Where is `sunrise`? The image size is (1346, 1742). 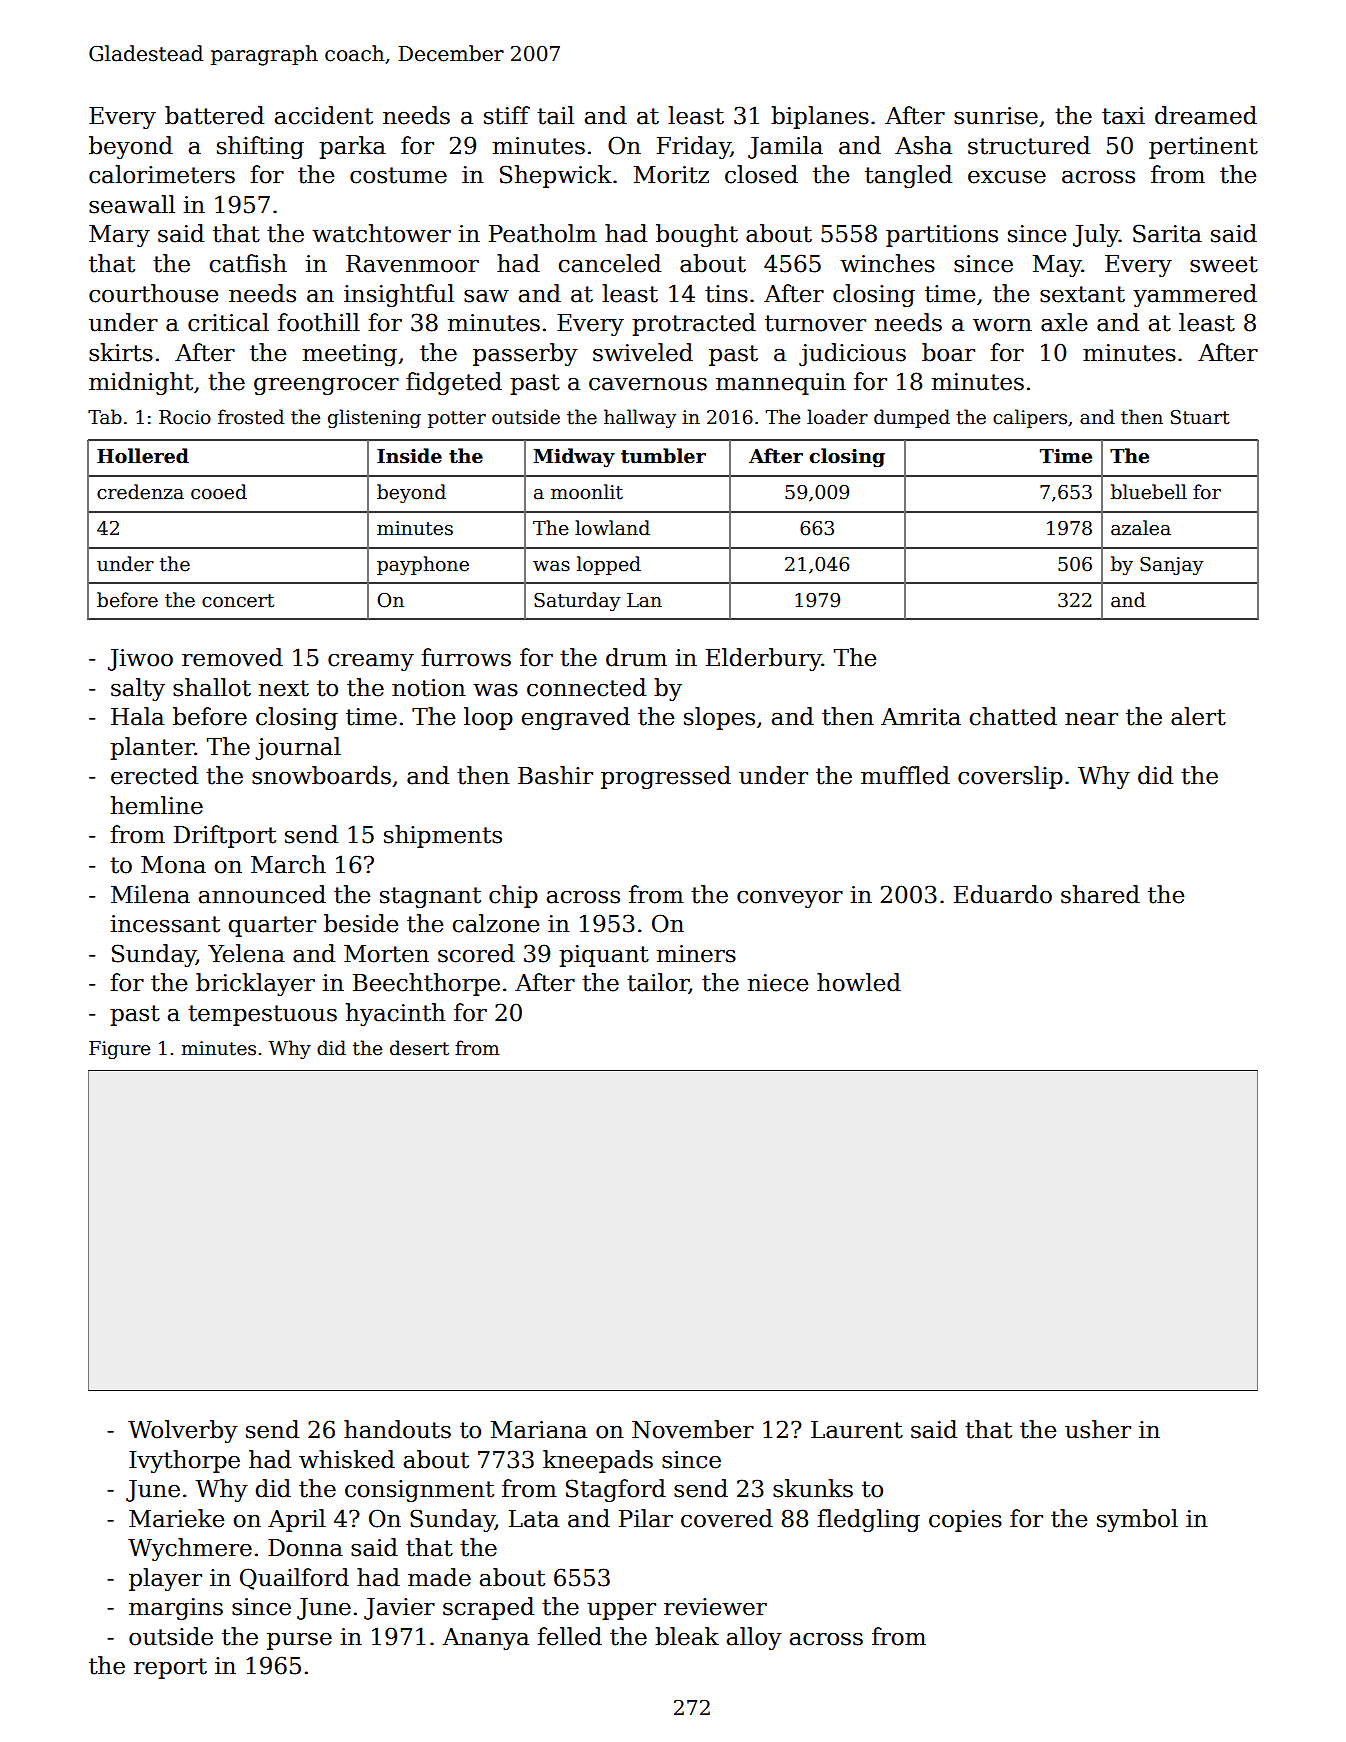
sunrise is located at coordinates (996, 116).
